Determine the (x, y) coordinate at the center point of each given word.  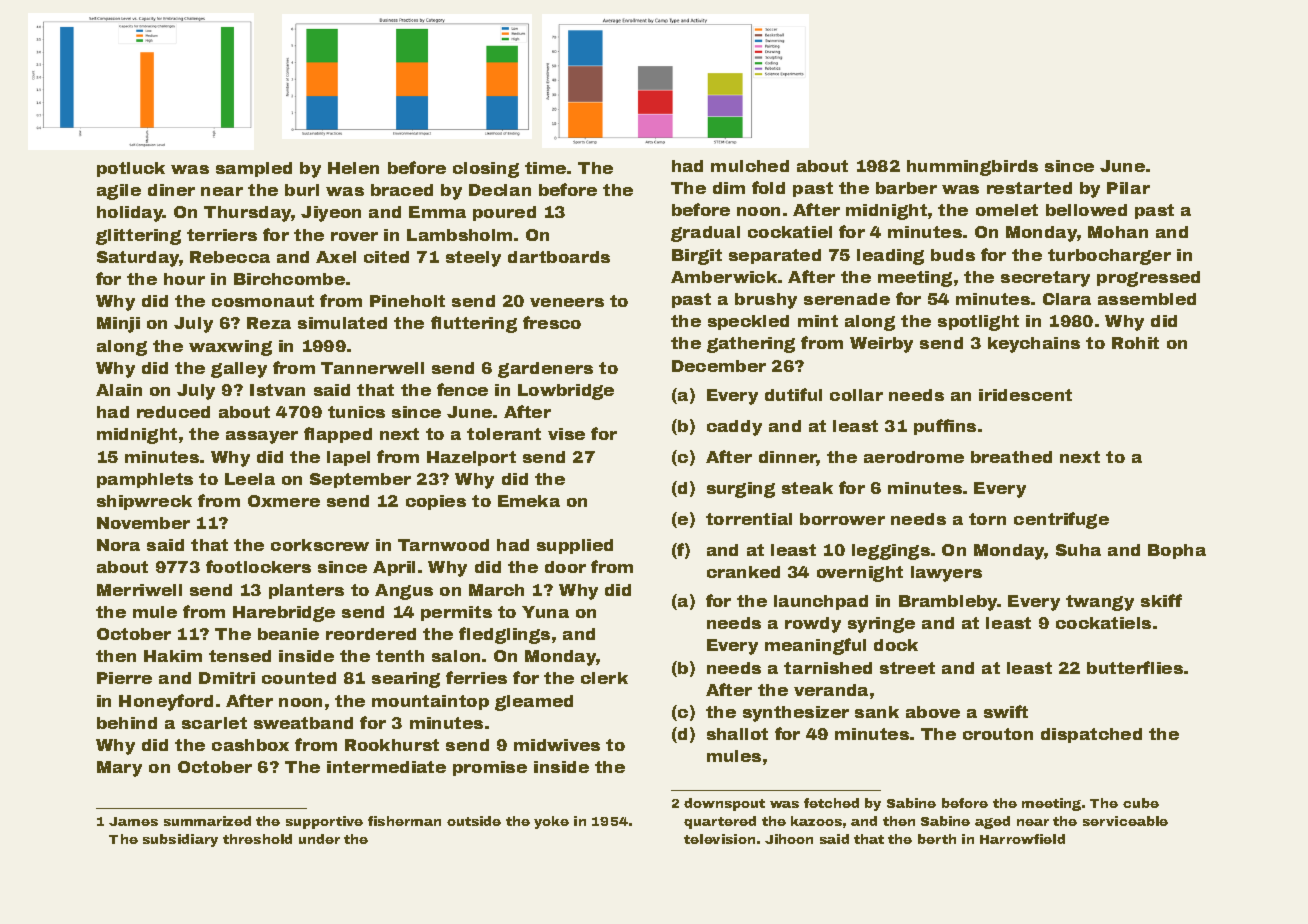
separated (775, 256)
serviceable (1125, 821)
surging (741, 490)
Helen (353, 168)
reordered (371, 634)
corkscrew (320, 545)
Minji (118, 325)
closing (486, 170)
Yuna (545, 612)
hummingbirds (972, 168)
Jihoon (789, 839)
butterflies (1135, 667)
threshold (257, 839)
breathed (1011, 457)
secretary (1045, 279)
